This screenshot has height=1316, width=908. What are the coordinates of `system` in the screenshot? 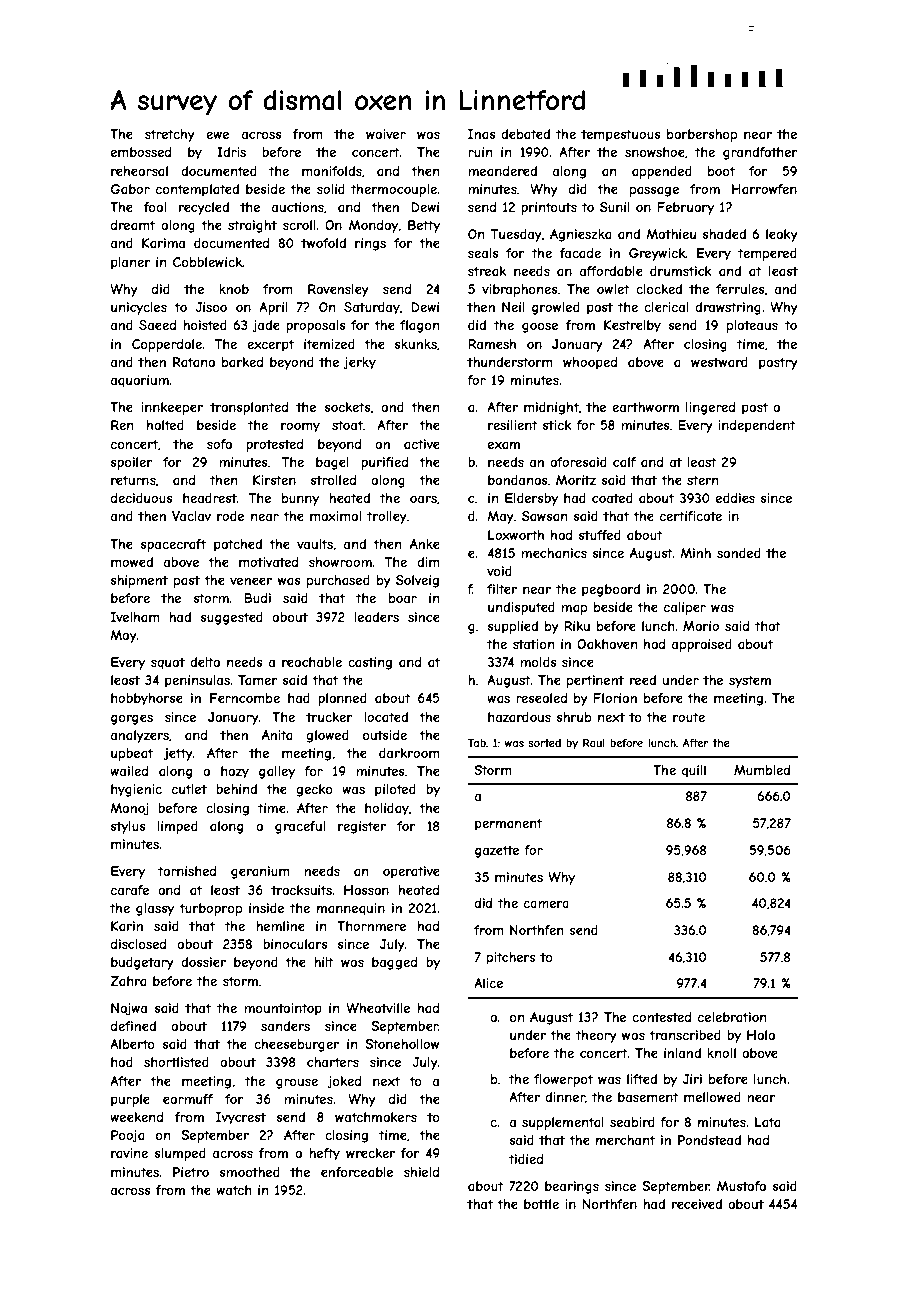 It's located at (750, 681).
